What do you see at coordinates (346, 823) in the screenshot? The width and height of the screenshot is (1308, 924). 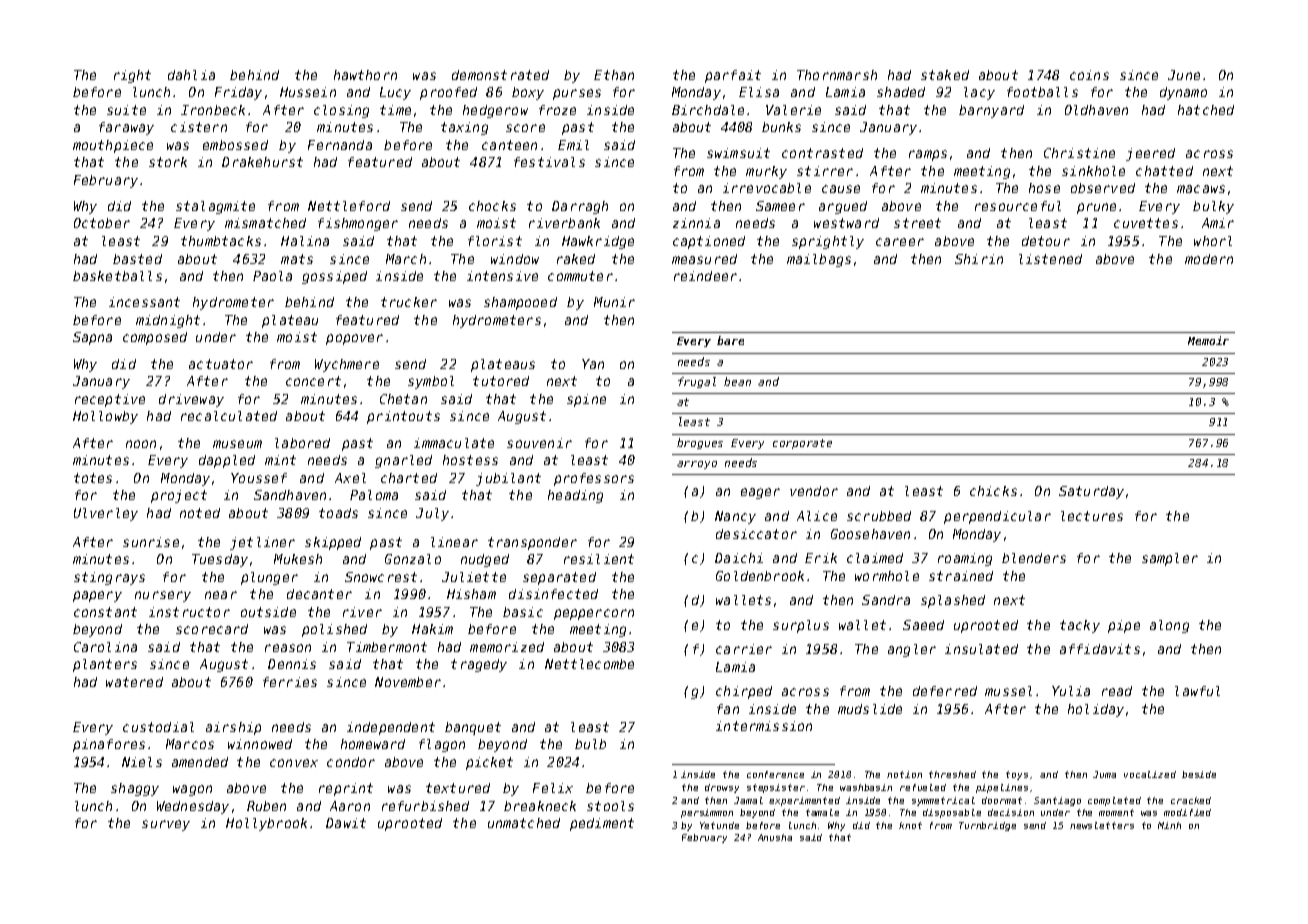 I see `Dawit` at bounding box center [346, 823].
